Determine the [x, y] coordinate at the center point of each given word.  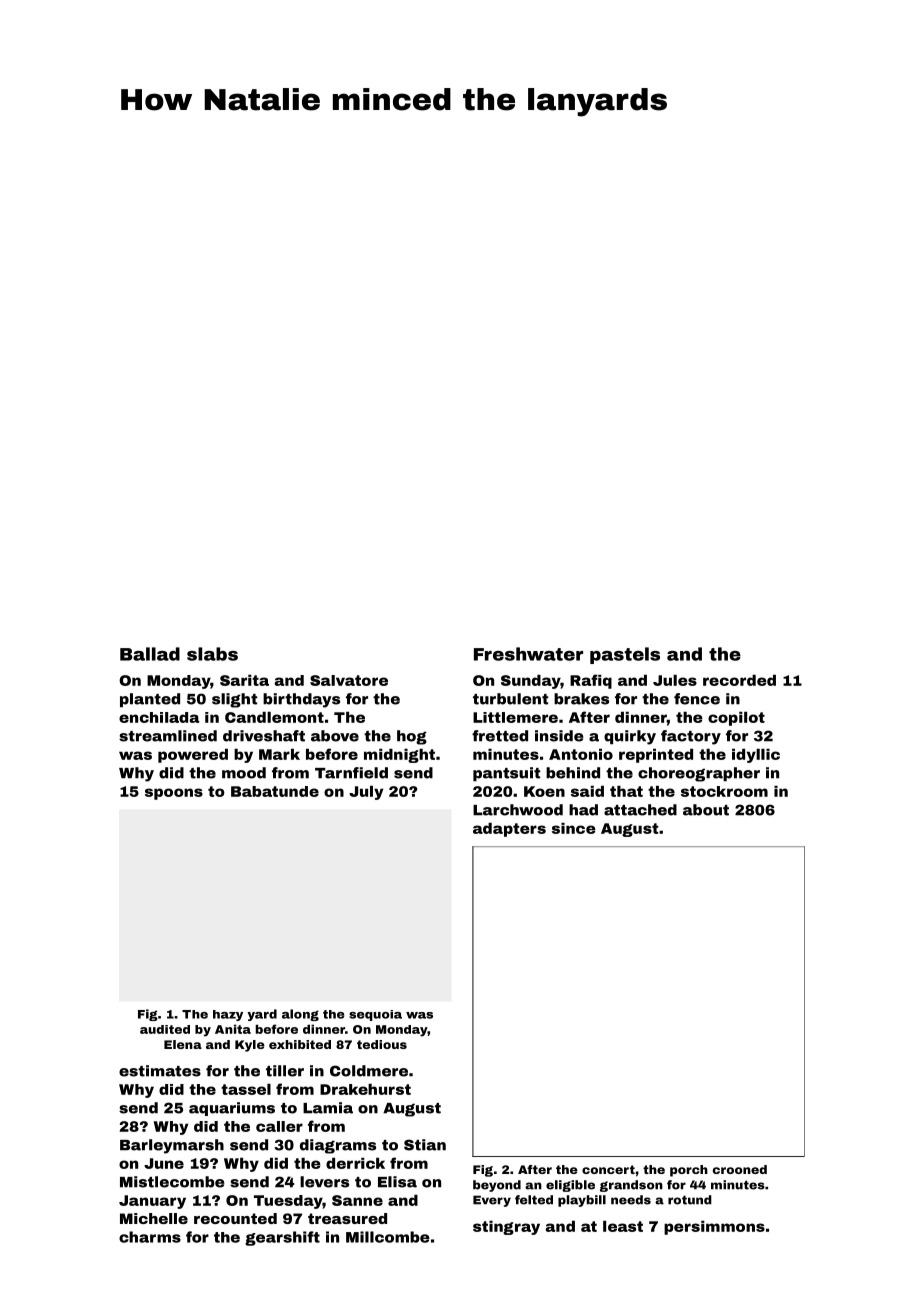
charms [150, 1237]
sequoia [375, 1015]
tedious [382, 1044]
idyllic [756, 756]
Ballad [150, 654]
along [300, 1015]
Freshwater [528, 654]
